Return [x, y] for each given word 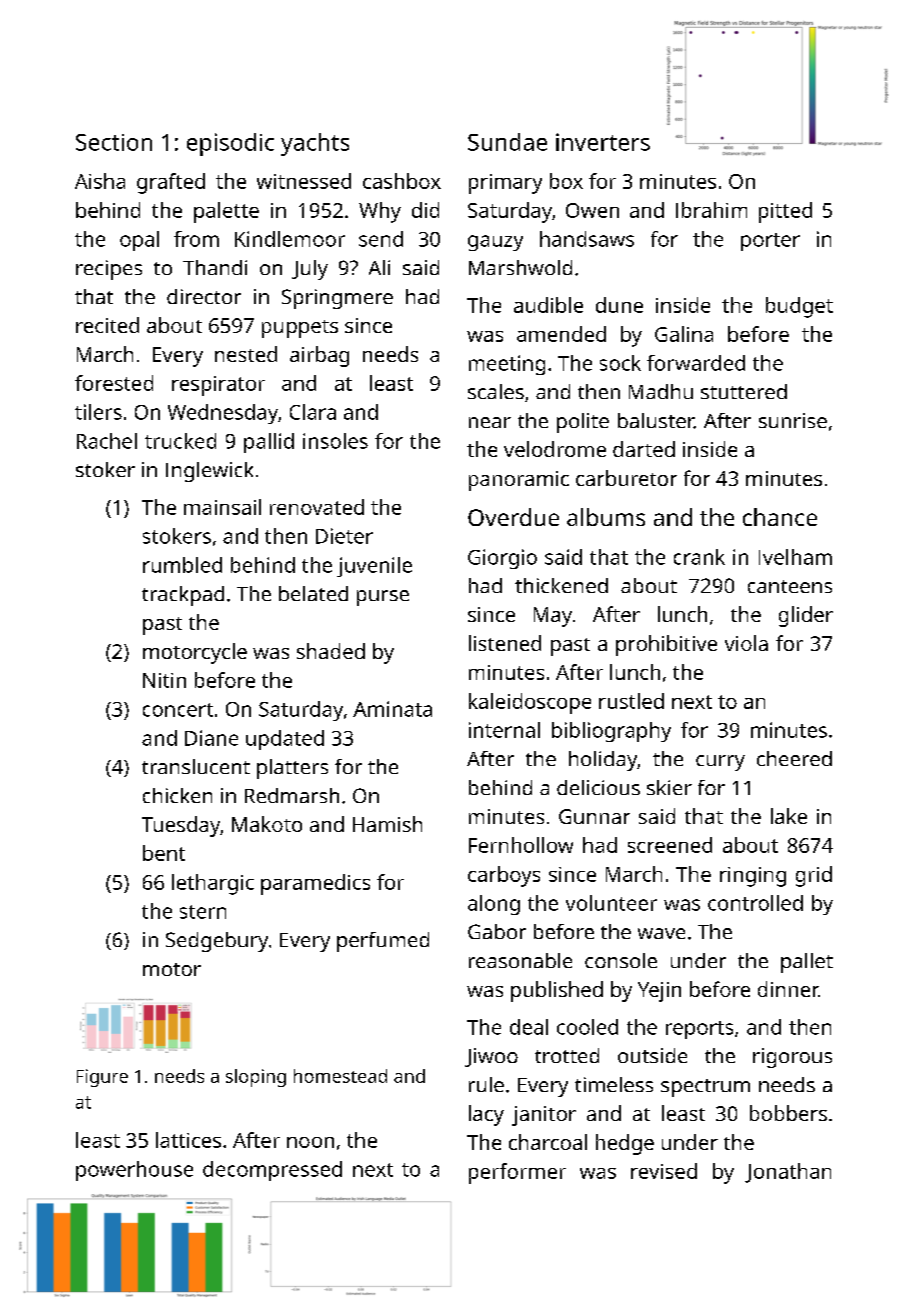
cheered [794, 758]
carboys [504, 876]
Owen [592, 210]
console [621, 960]
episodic [230, 144]
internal [504, 730]
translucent [196, 766]
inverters [603, 142]
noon [310, 1142]
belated [313, 593]
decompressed [272, 1171]
